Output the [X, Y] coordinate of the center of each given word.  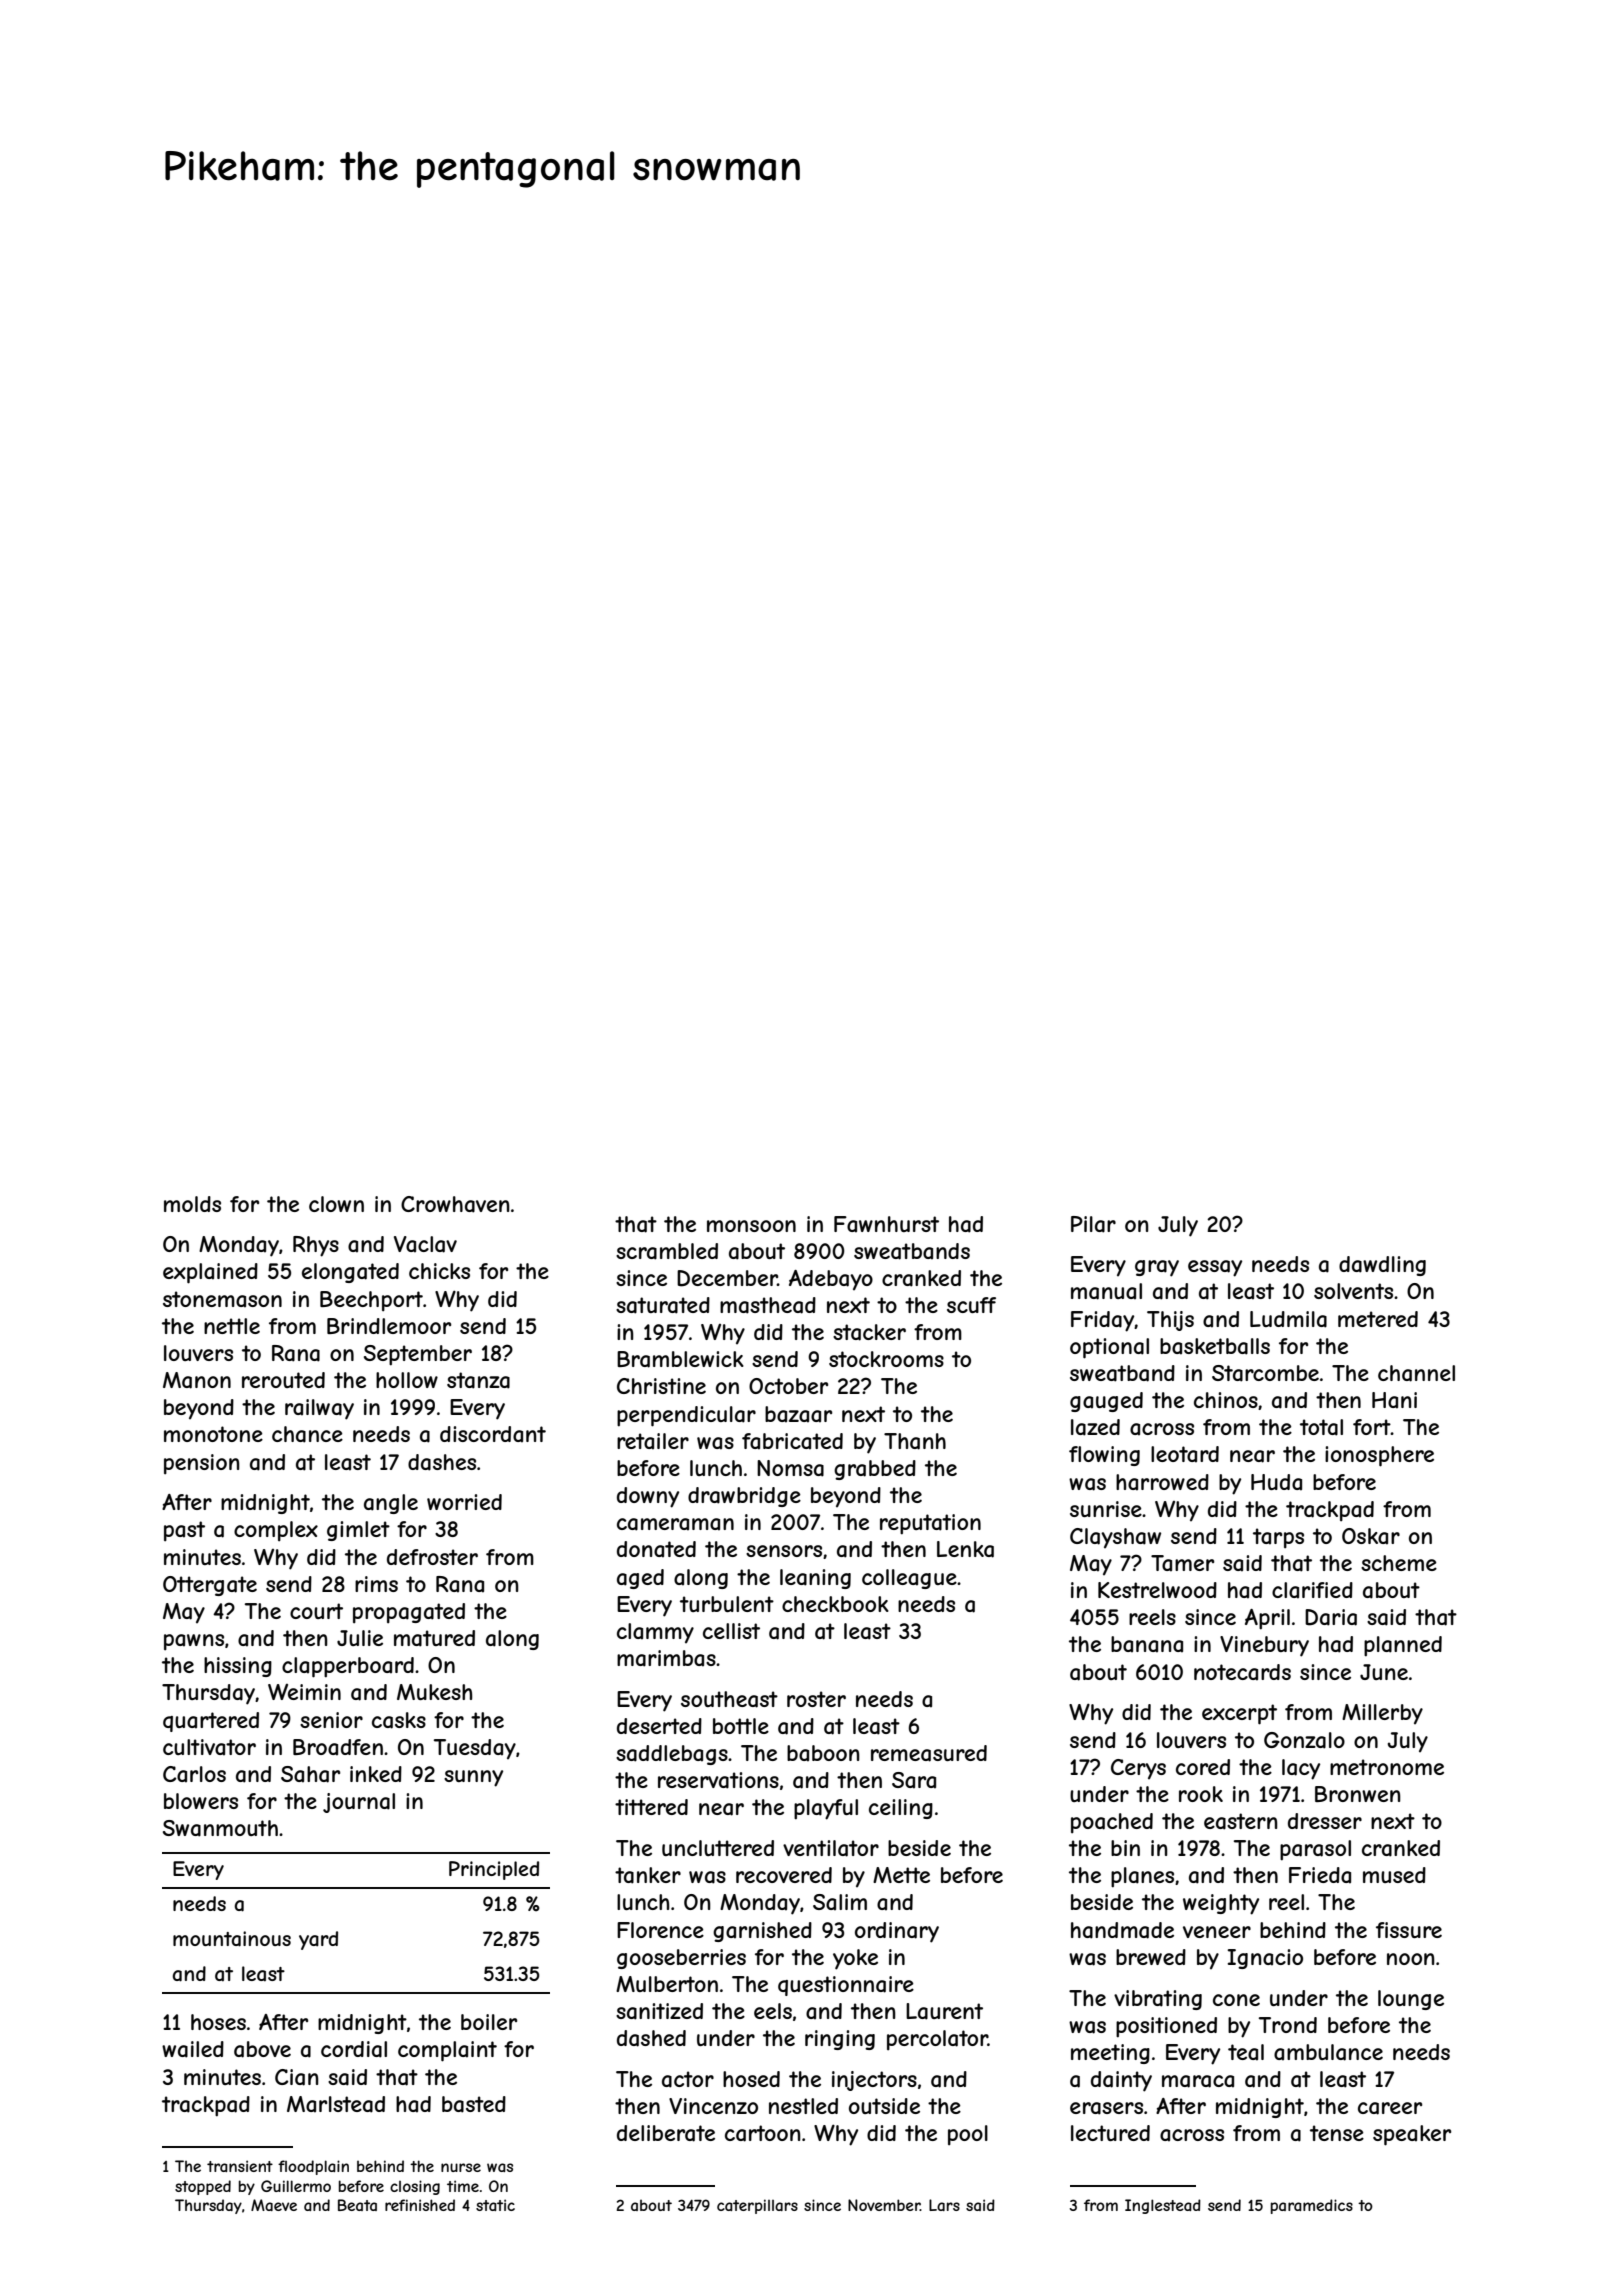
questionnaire [846, 1986]
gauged [1106, 1402]
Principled [494, 1870]
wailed [193, 2049]
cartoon [763, 2133]
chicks [439, 1271]
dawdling [1382, 1266]
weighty [1221, 1904]
